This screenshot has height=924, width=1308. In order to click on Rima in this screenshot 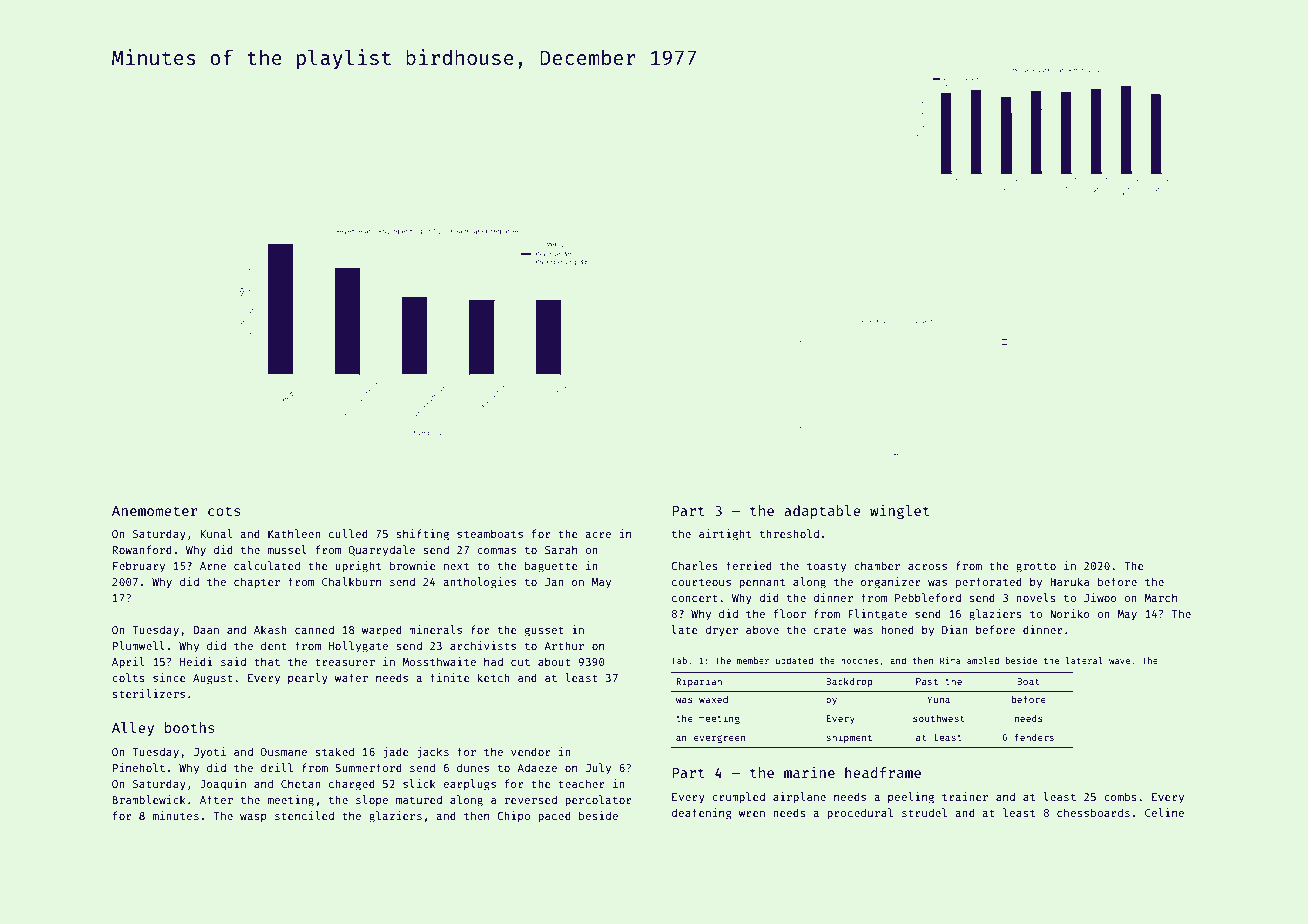, I will do `click(950, 660)`.
